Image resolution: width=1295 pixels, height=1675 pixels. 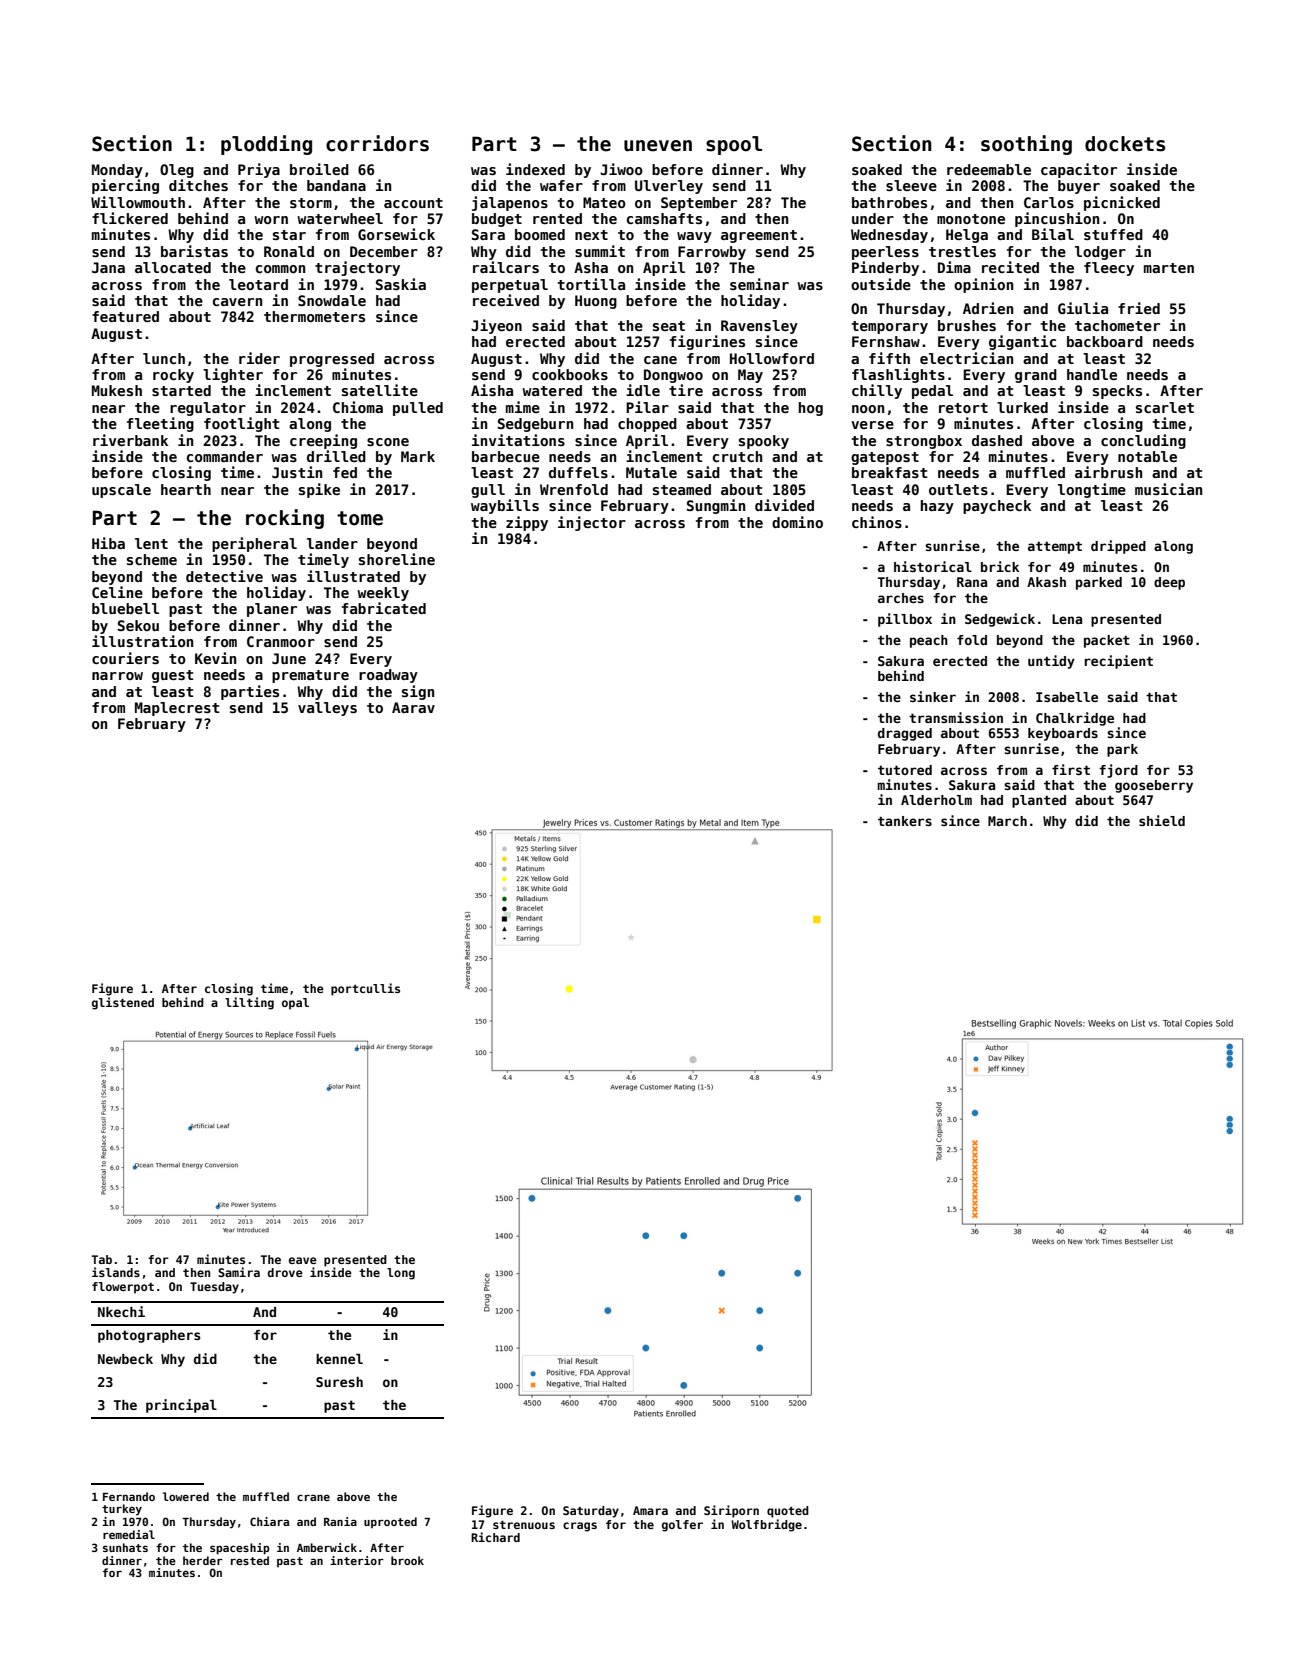 What do you see at coordinates (177, 709) in the page?
I see `Maplecrest` at bounding box center [177, 709].
